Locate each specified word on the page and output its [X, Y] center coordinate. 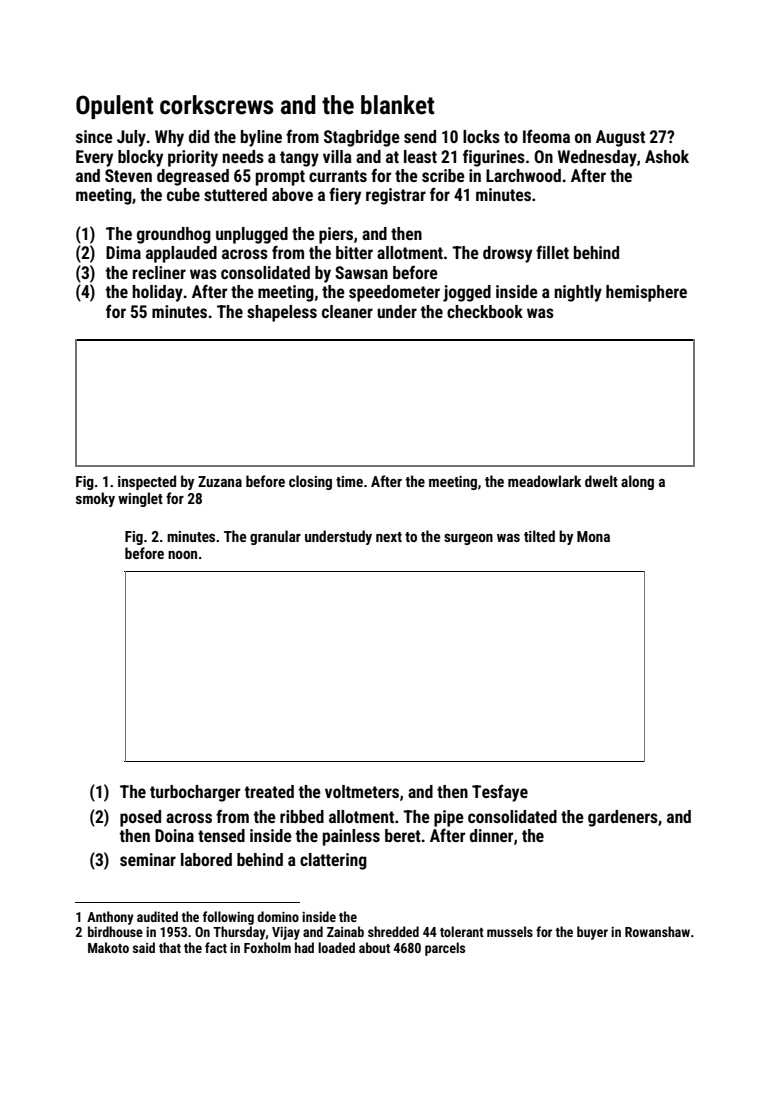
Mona [593, 536]
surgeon [468, 539]
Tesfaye [500, 793]
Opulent [114, 107]
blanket [397, 105]
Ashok [667, 156]
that [170, 947]
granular [275, 537]
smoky [95, 499]
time [349, 481]
